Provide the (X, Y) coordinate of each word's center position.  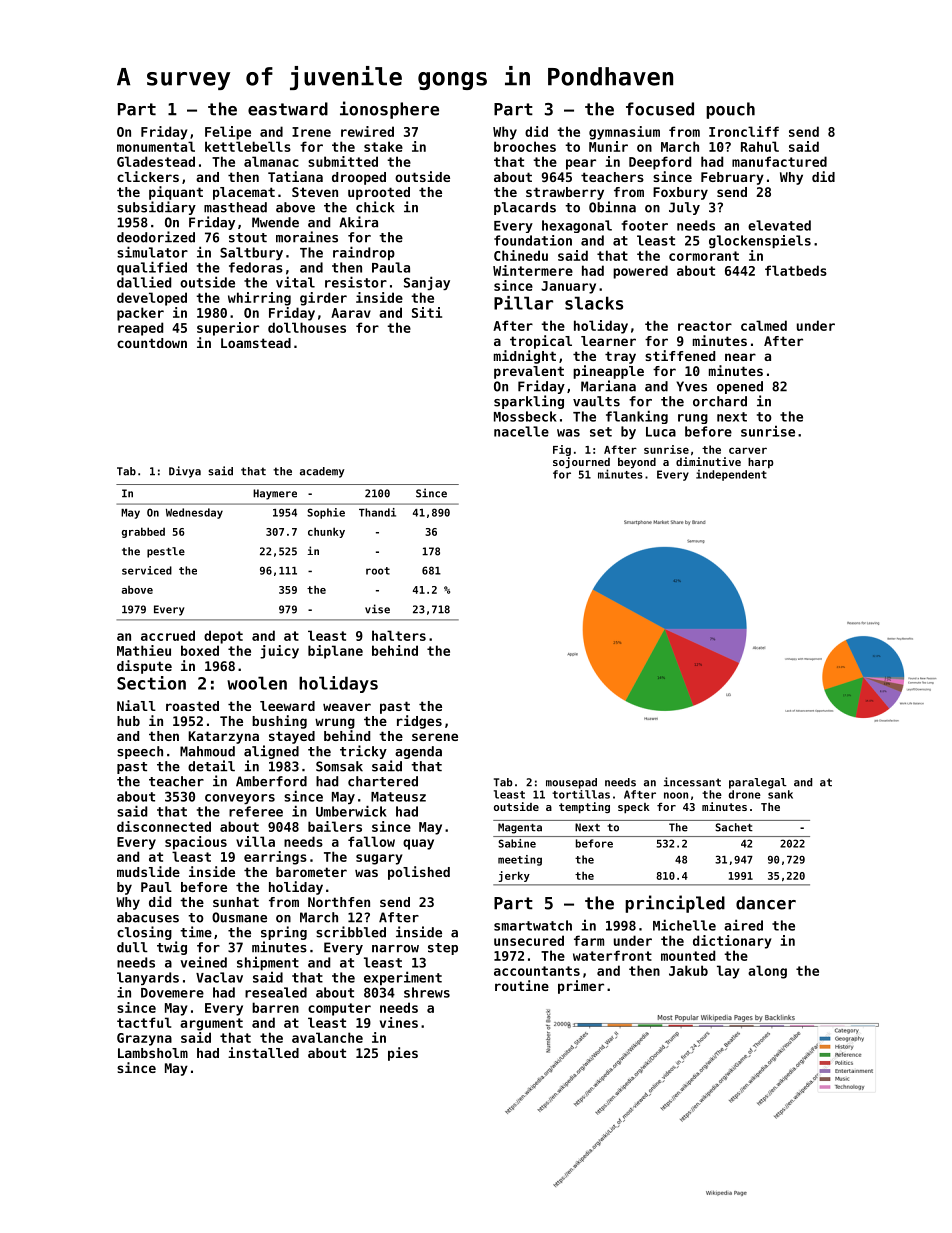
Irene (311, 132)
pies (403, 1054)
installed (263, 1052)
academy (322, 472)
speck (634, 808)
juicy (279, 652)
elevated (779, 225)
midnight (525, 357)
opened (740, 387)
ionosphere (389, 110)
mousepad (571, 783)
